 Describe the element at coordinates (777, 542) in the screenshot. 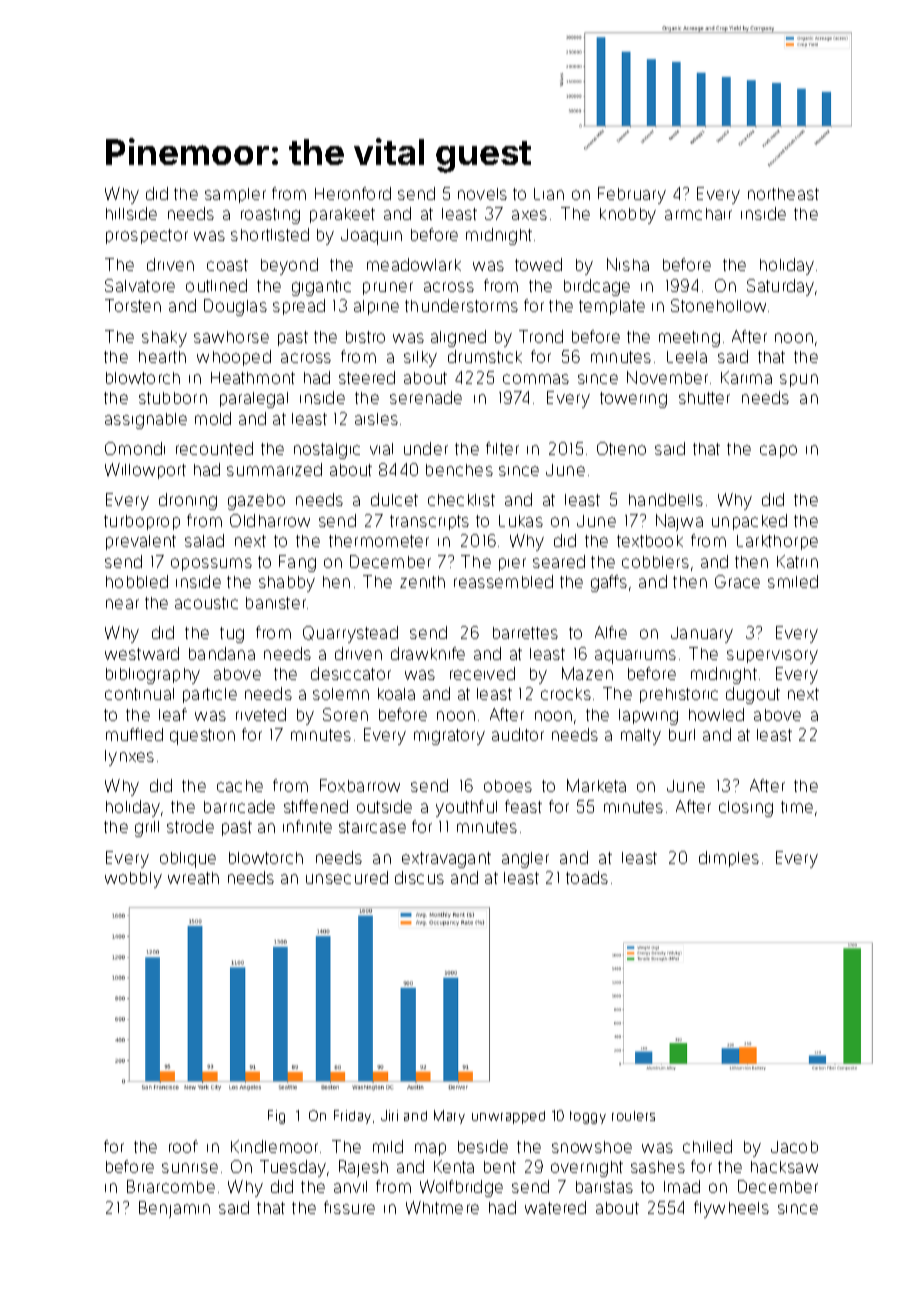

I see `Larkthorpe` at that location.
